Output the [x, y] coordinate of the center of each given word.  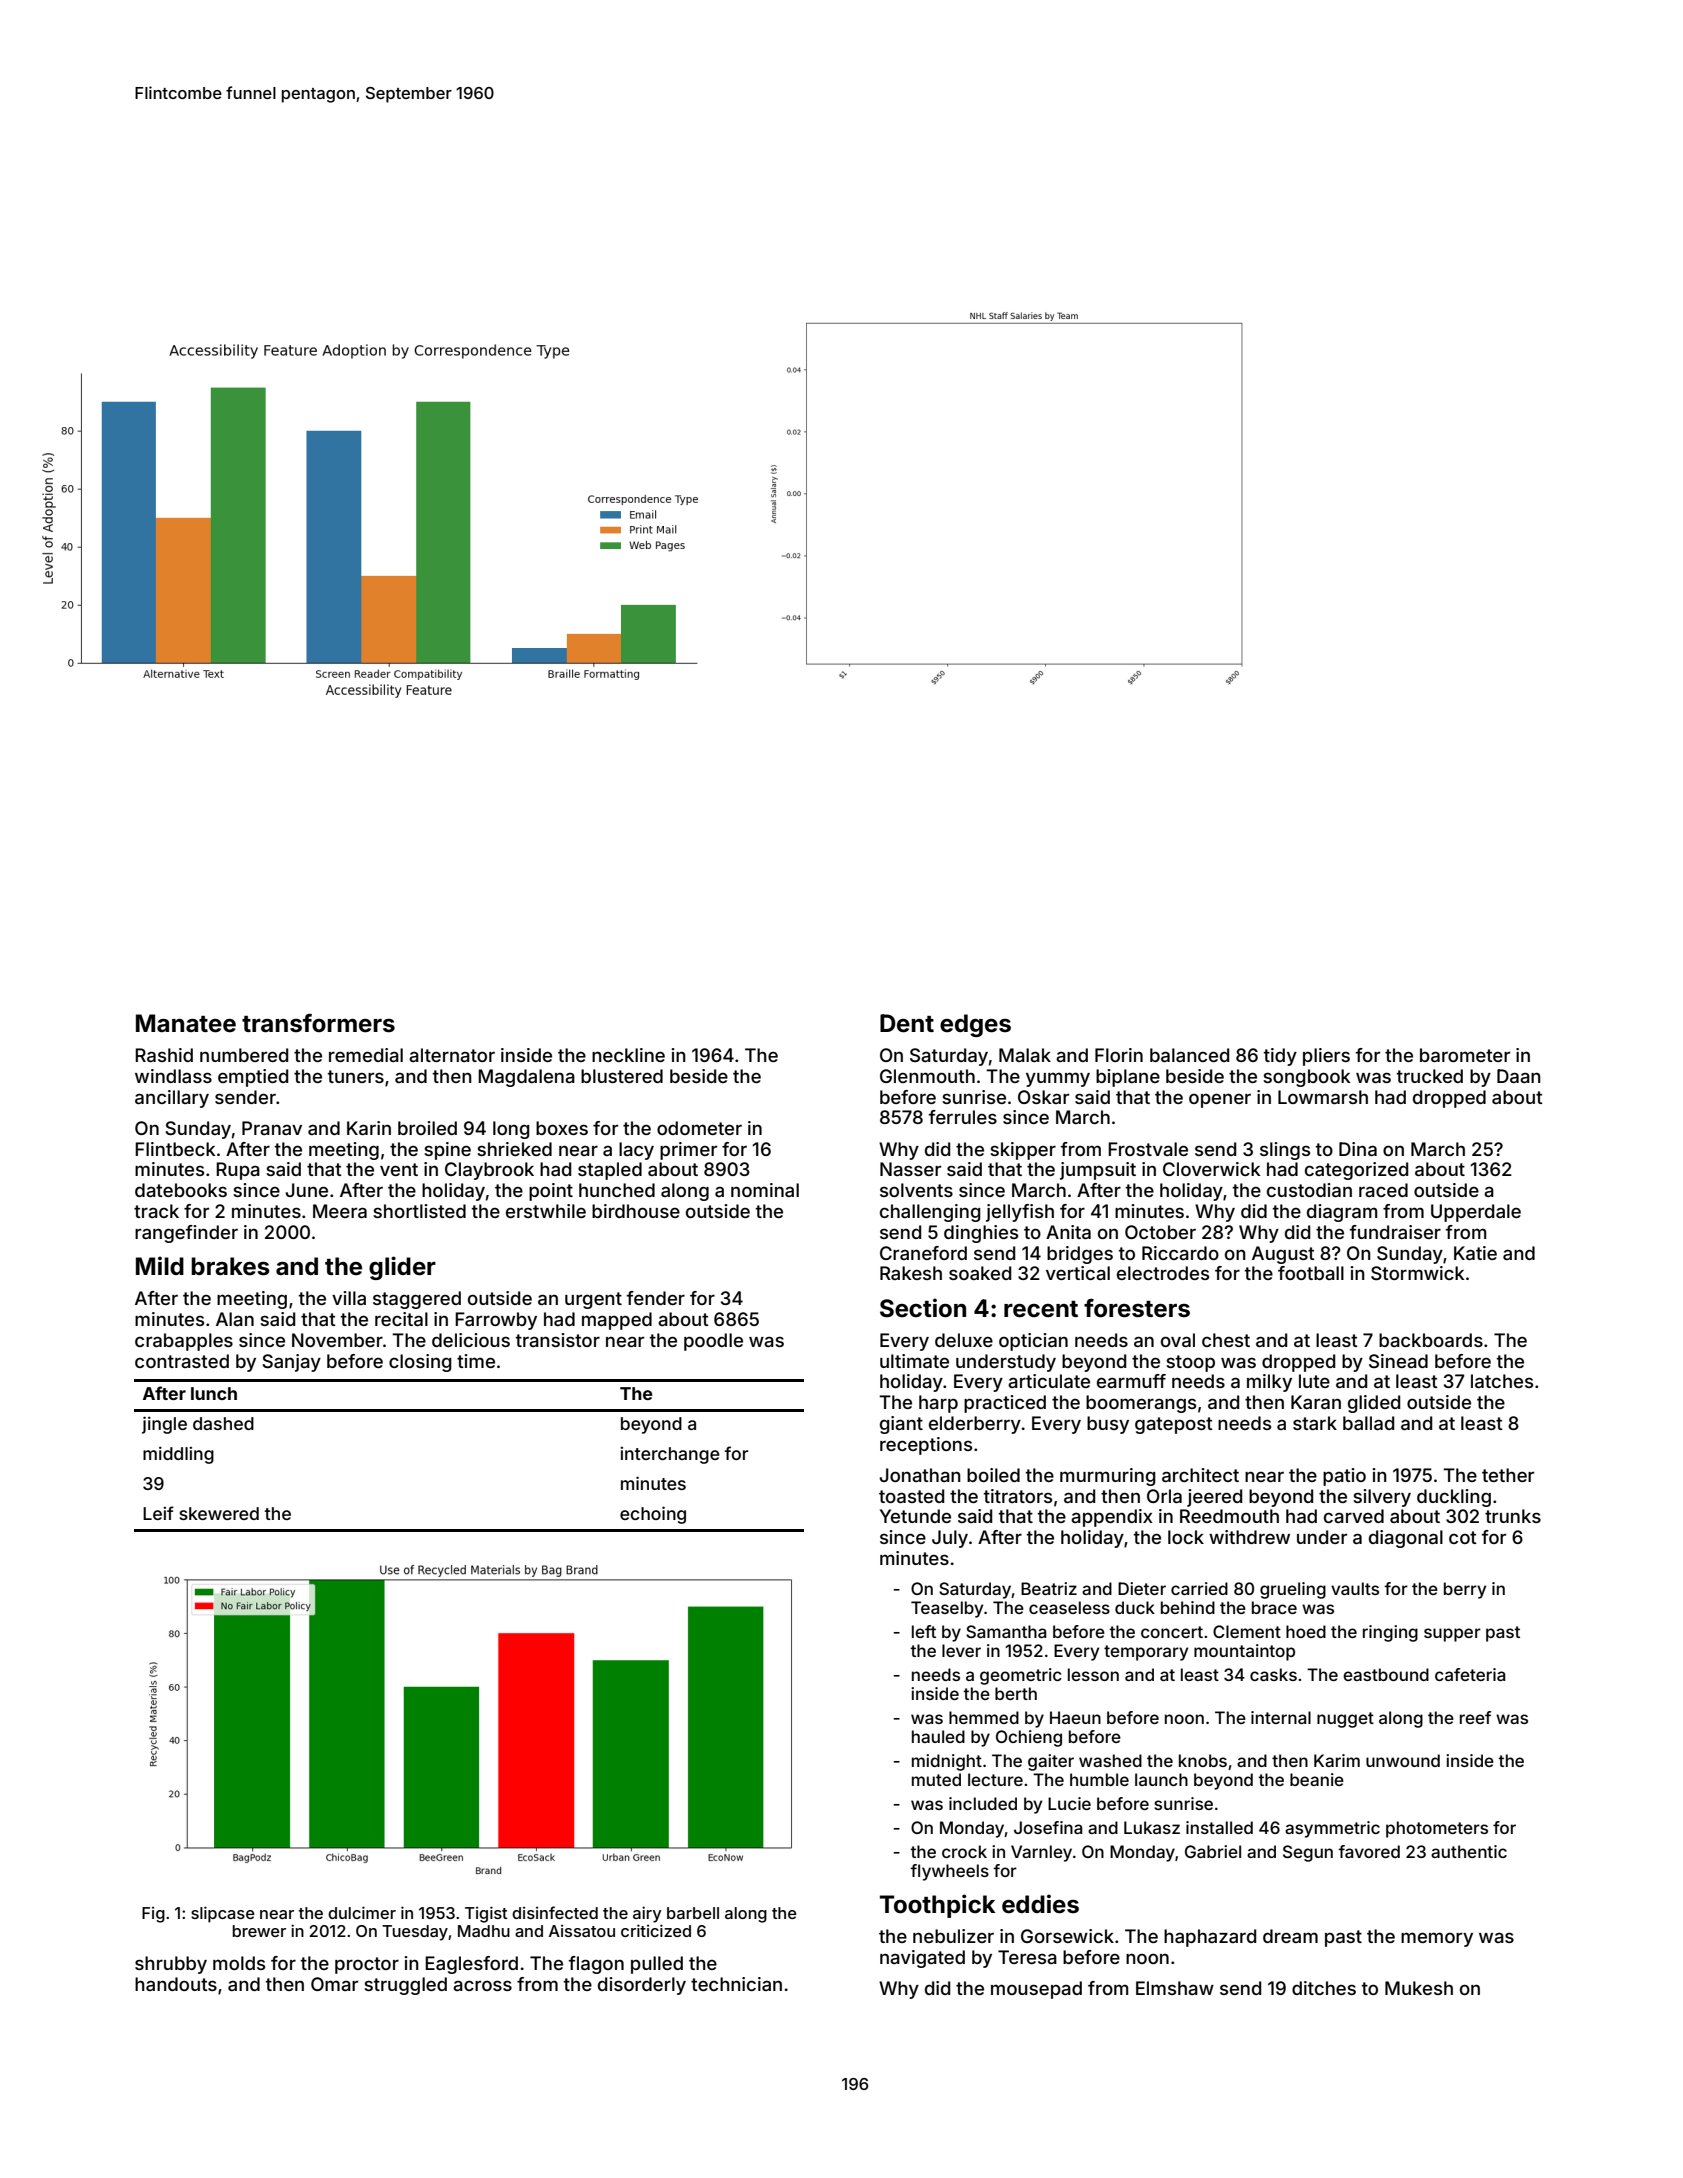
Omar [334, 1984]
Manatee [186, 1023]
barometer [1465, 1055]
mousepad [1036, 1990]
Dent [907, 1023]
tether [1508, 1475]
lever [961, 1650]
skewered [219, 1513]
